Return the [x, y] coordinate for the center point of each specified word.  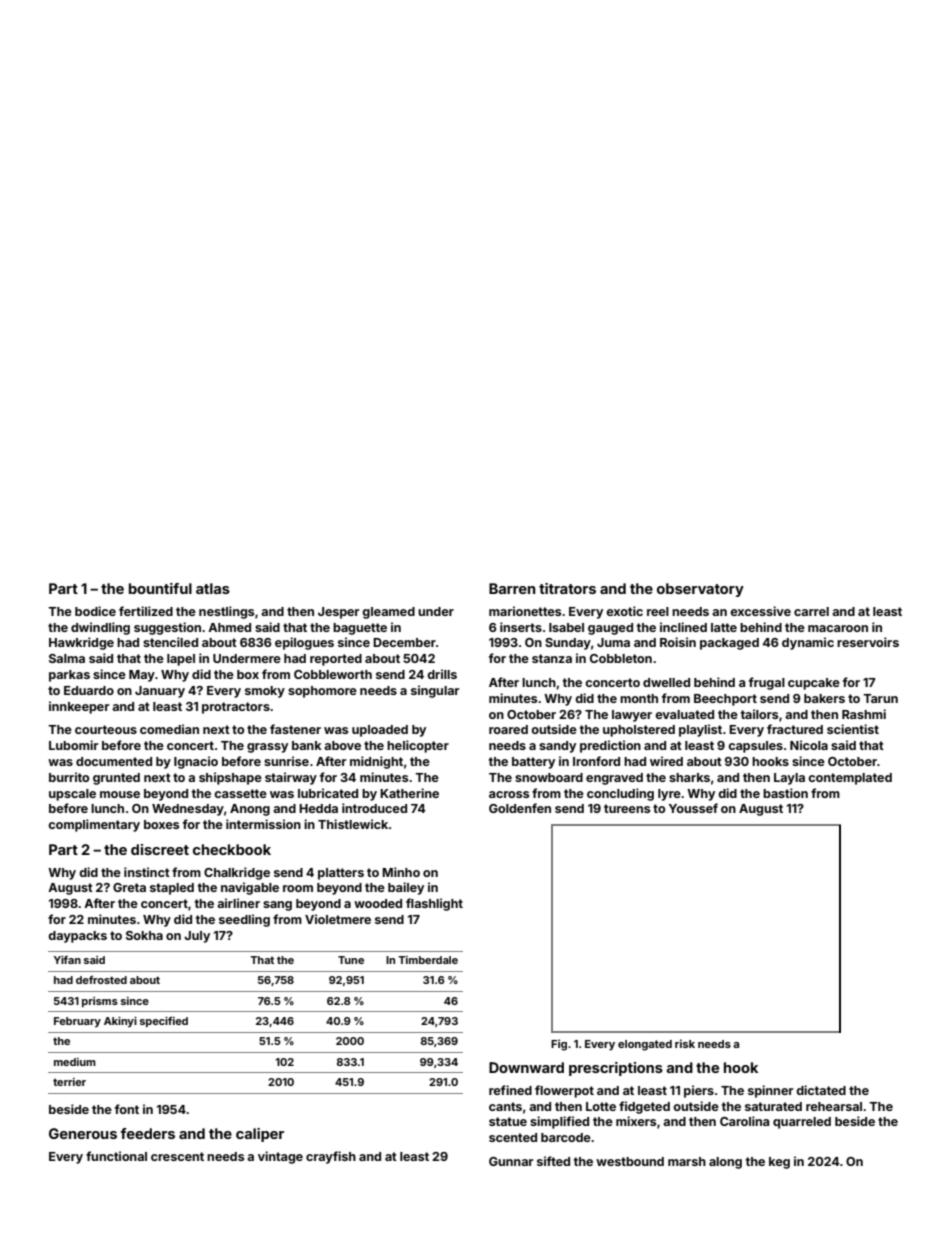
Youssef [693, 808]
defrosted [101, 980]
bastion [785, 793]
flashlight [434, 904]
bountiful [160, 588]
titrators [567, 588]
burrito [69, 777]
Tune [351, 960]
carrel [811, 611]
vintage [280, 1157]
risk [685, 1043]
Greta [129, 887]
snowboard [549, 777]
